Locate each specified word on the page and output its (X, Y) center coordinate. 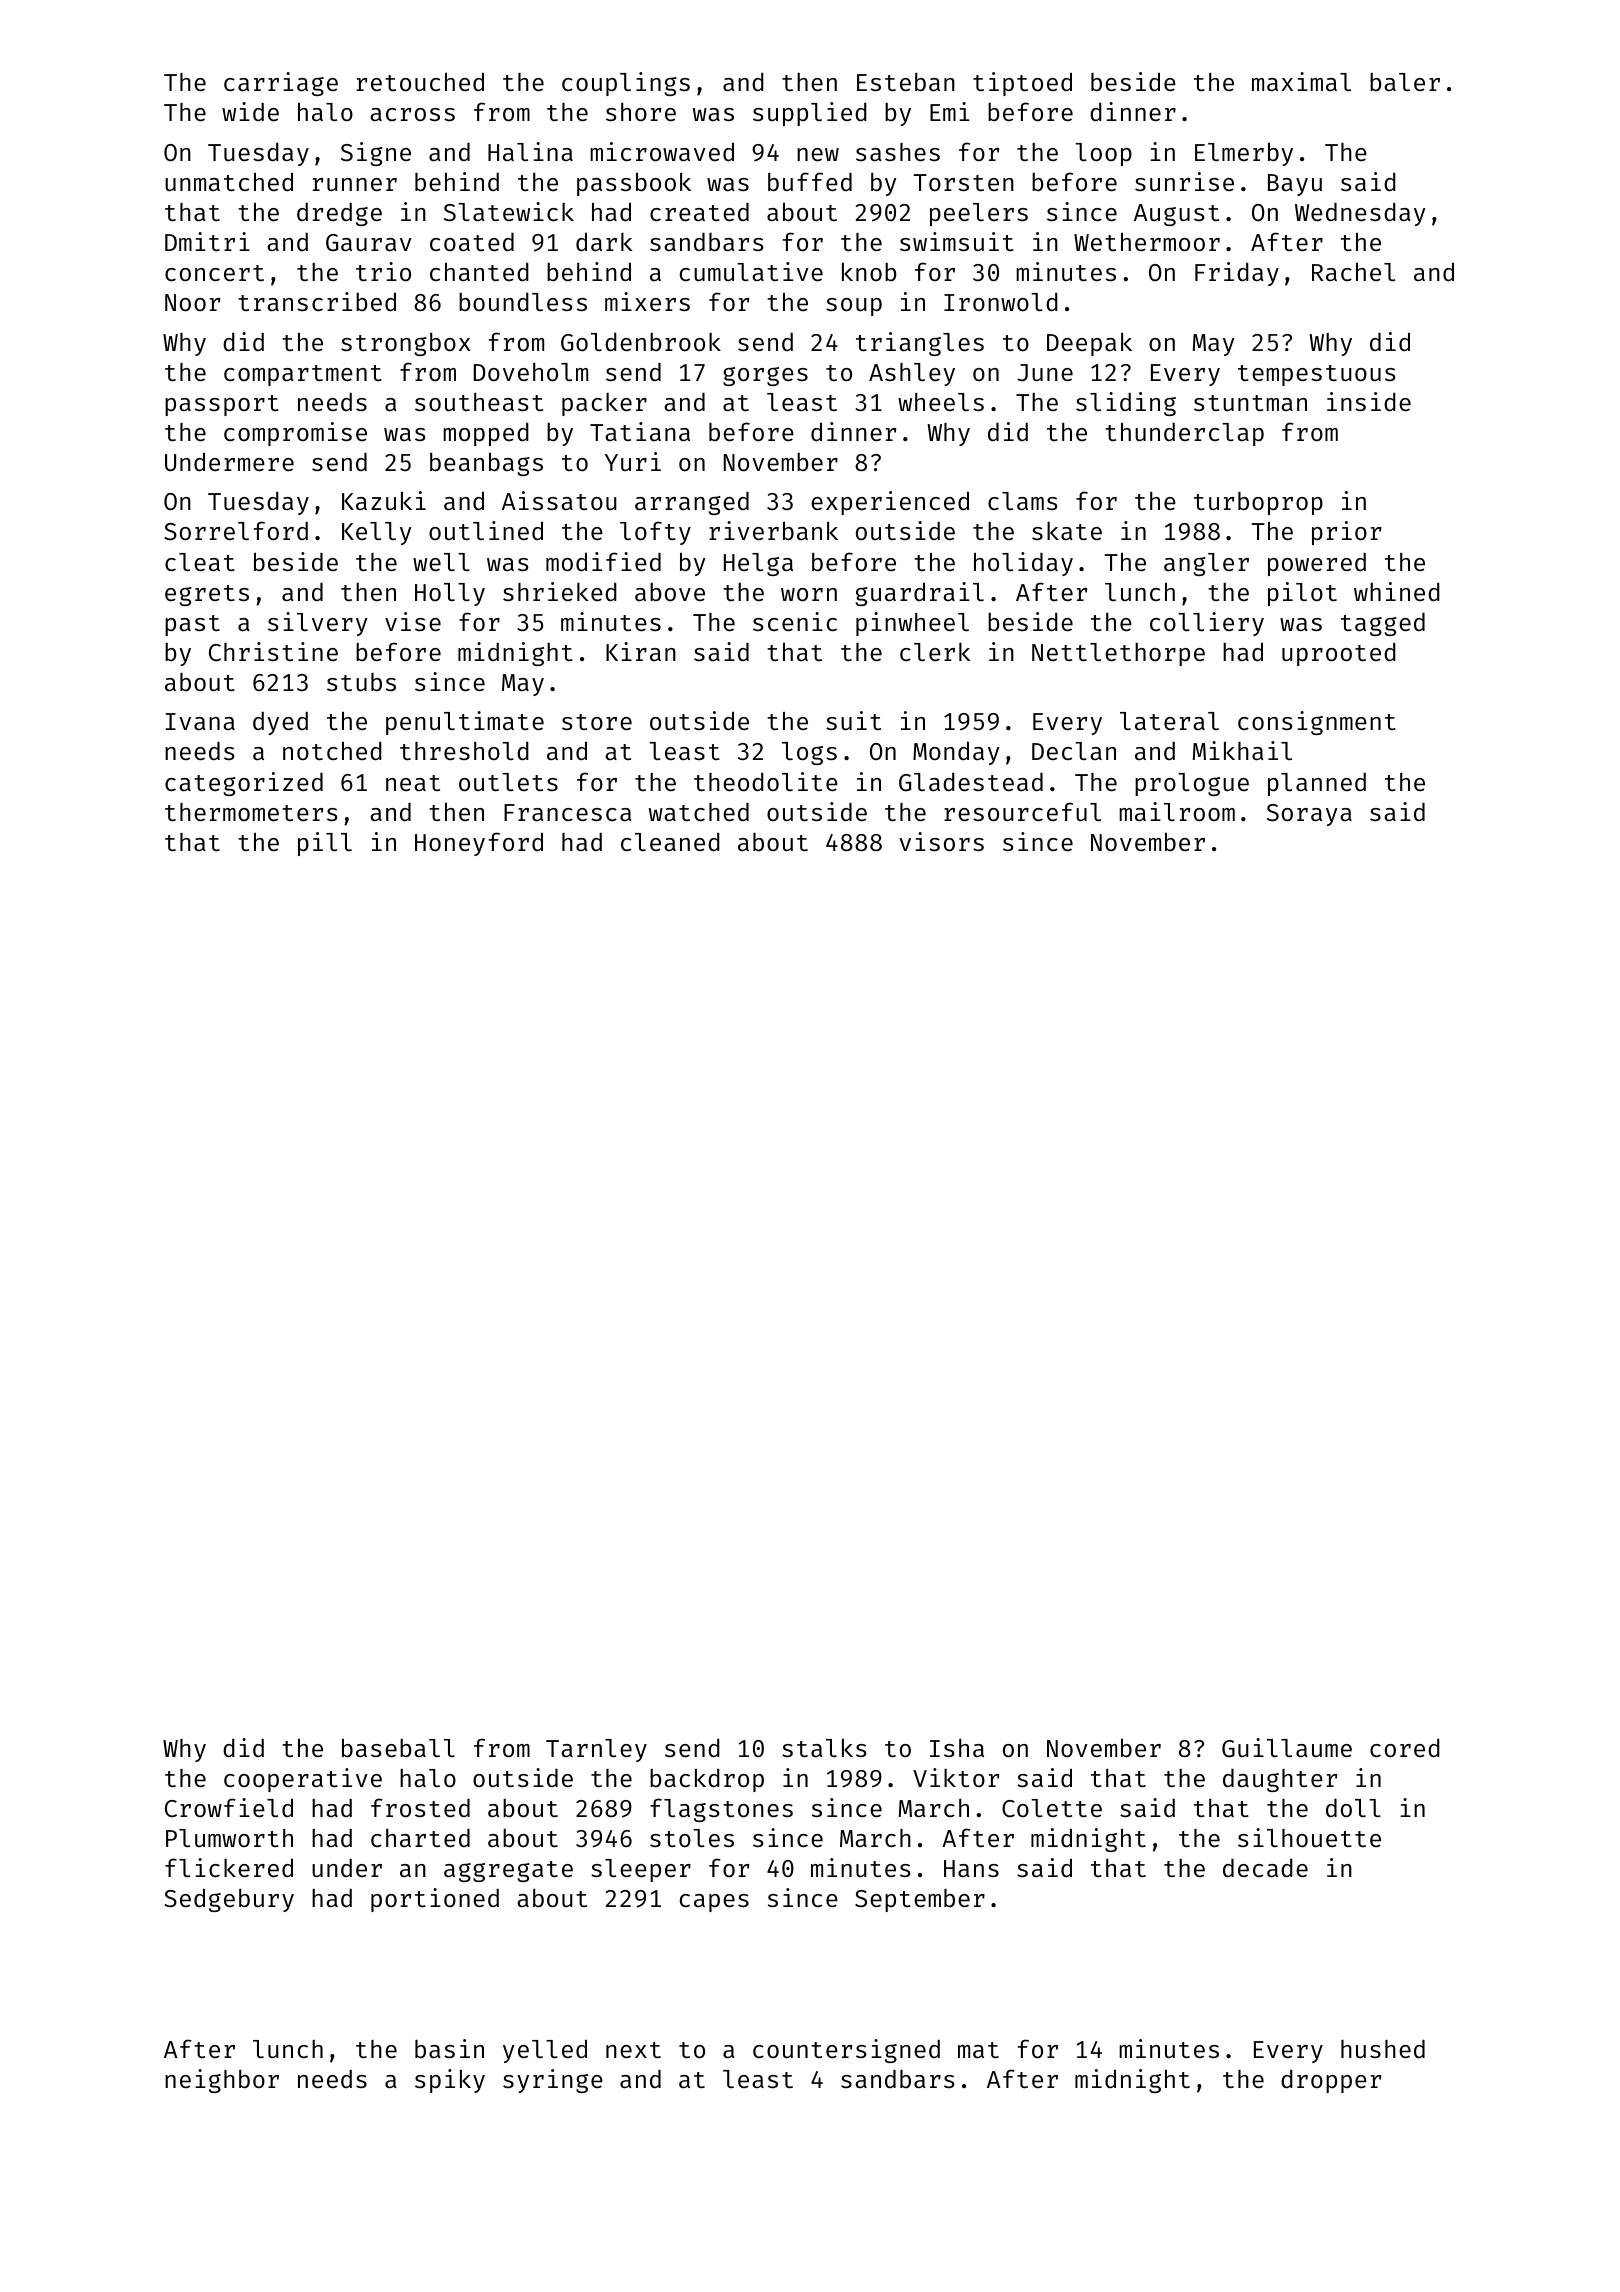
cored (1405, 1748)
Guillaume (1287, 1748)
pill (325, 844)
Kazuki (384, 500)
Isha (957, 1748)
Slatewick (509, 212)
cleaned (670, 842)
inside (1369, 402)
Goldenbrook (641, 342)
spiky (450, 2081)
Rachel (1353, 272)
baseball (398, 1748)
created (699, 212)
